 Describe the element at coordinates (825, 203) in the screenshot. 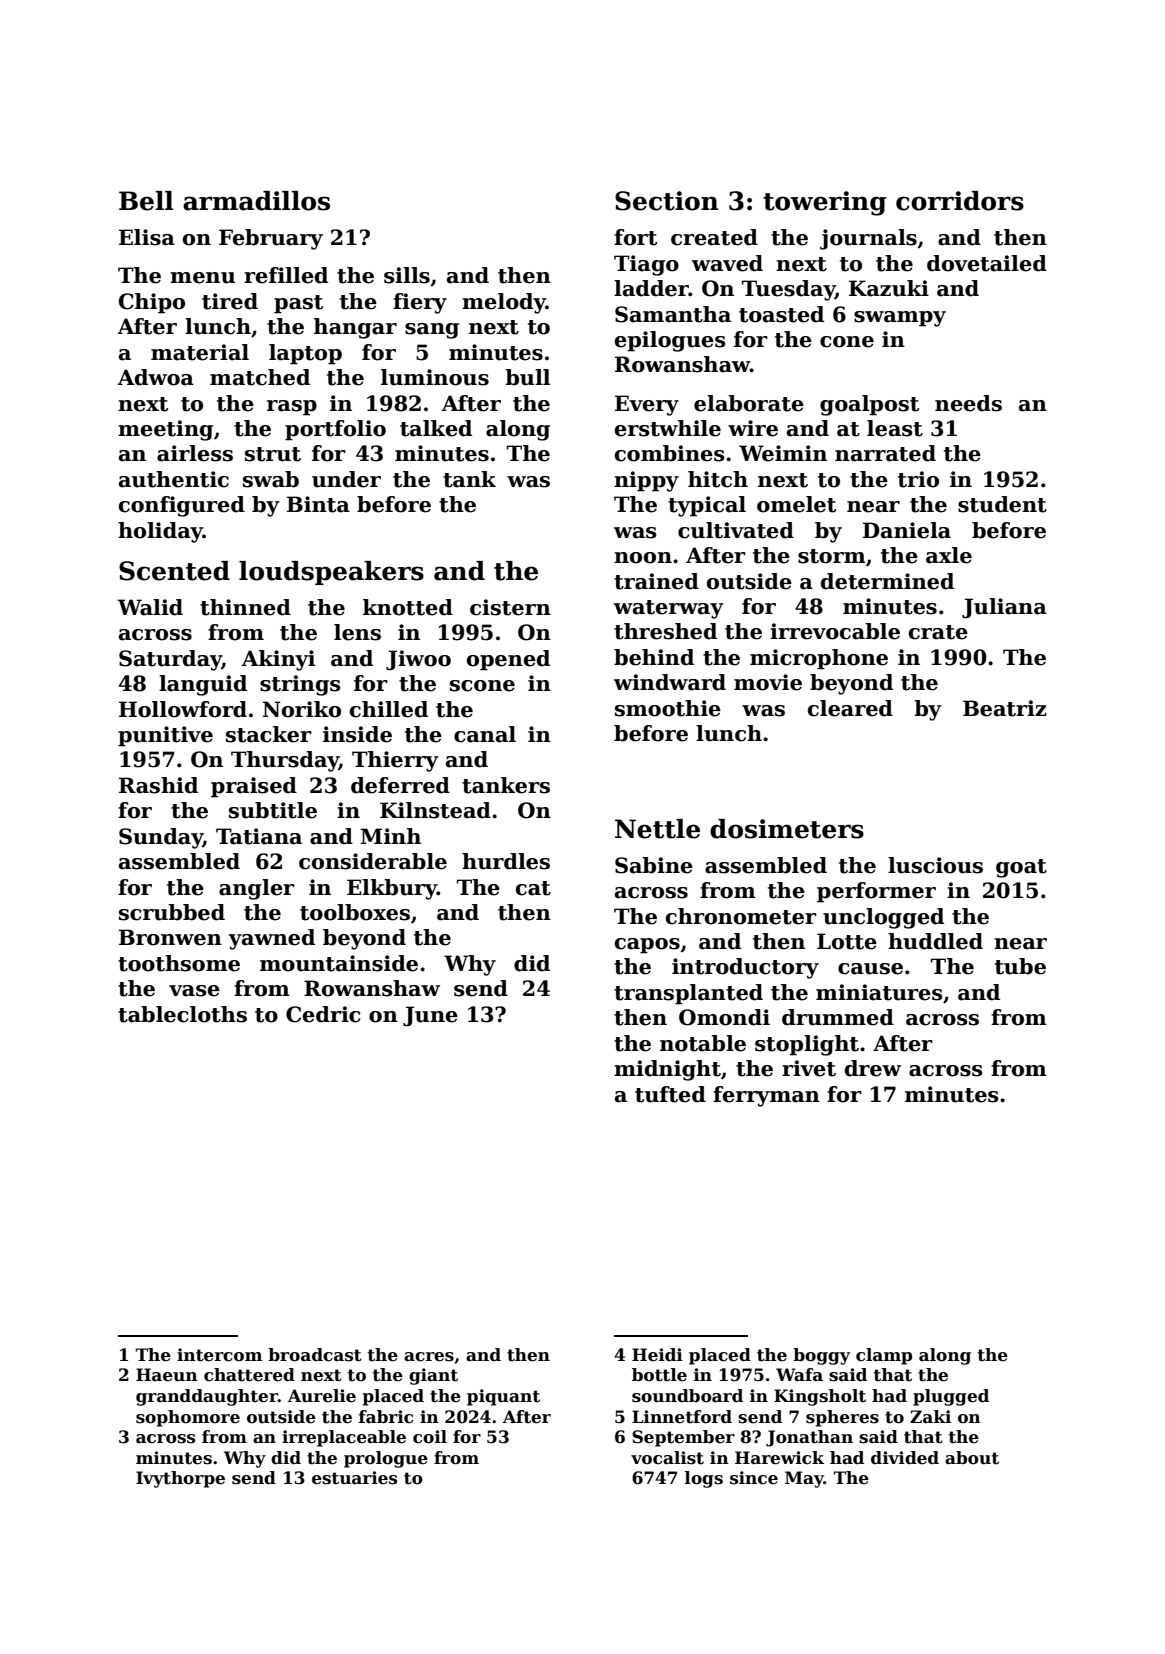

I see `towering` at that location.
